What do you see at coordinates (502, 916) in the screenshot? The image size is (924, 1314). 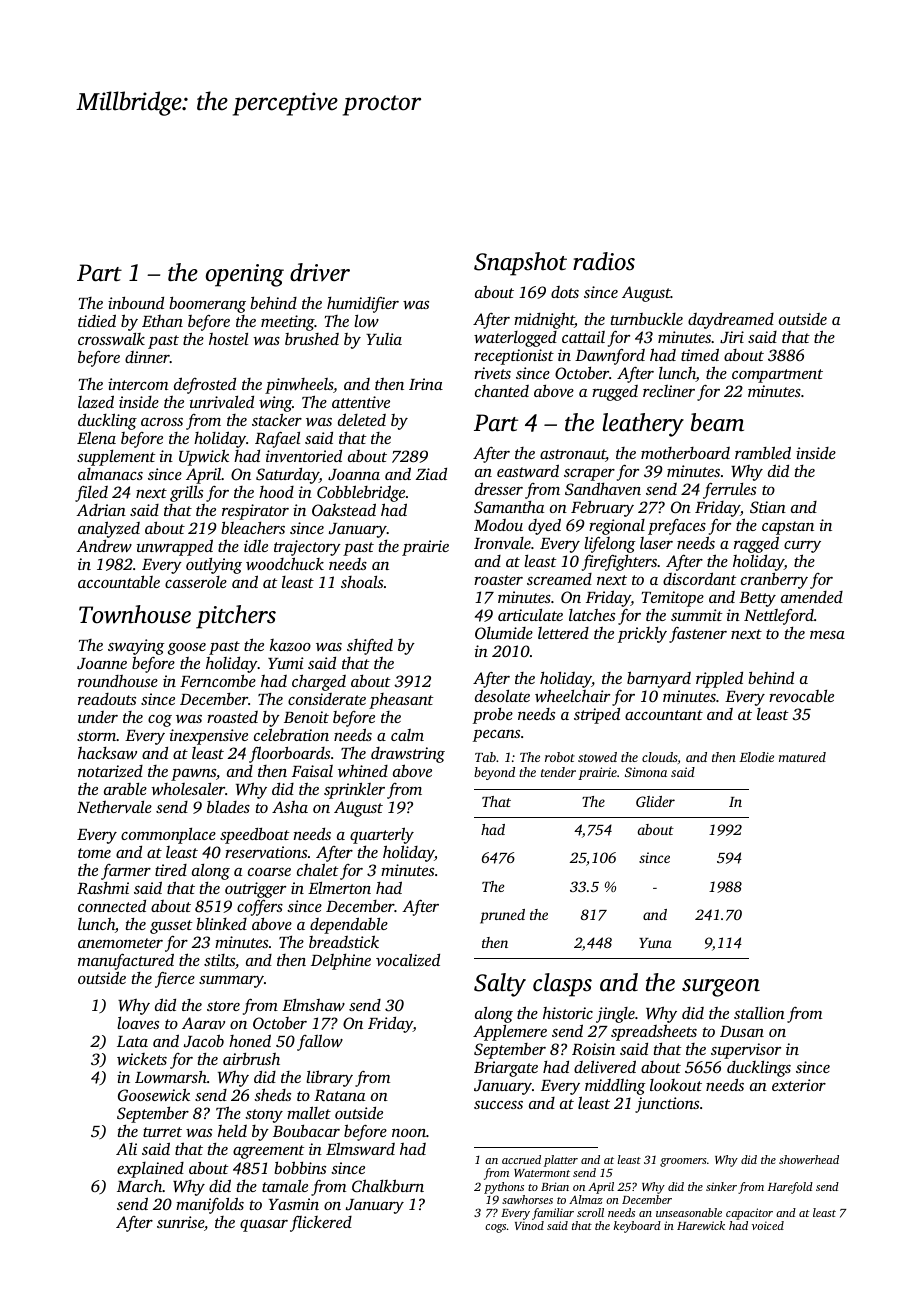 I see `pruned` at bounding box center [502, 916].
